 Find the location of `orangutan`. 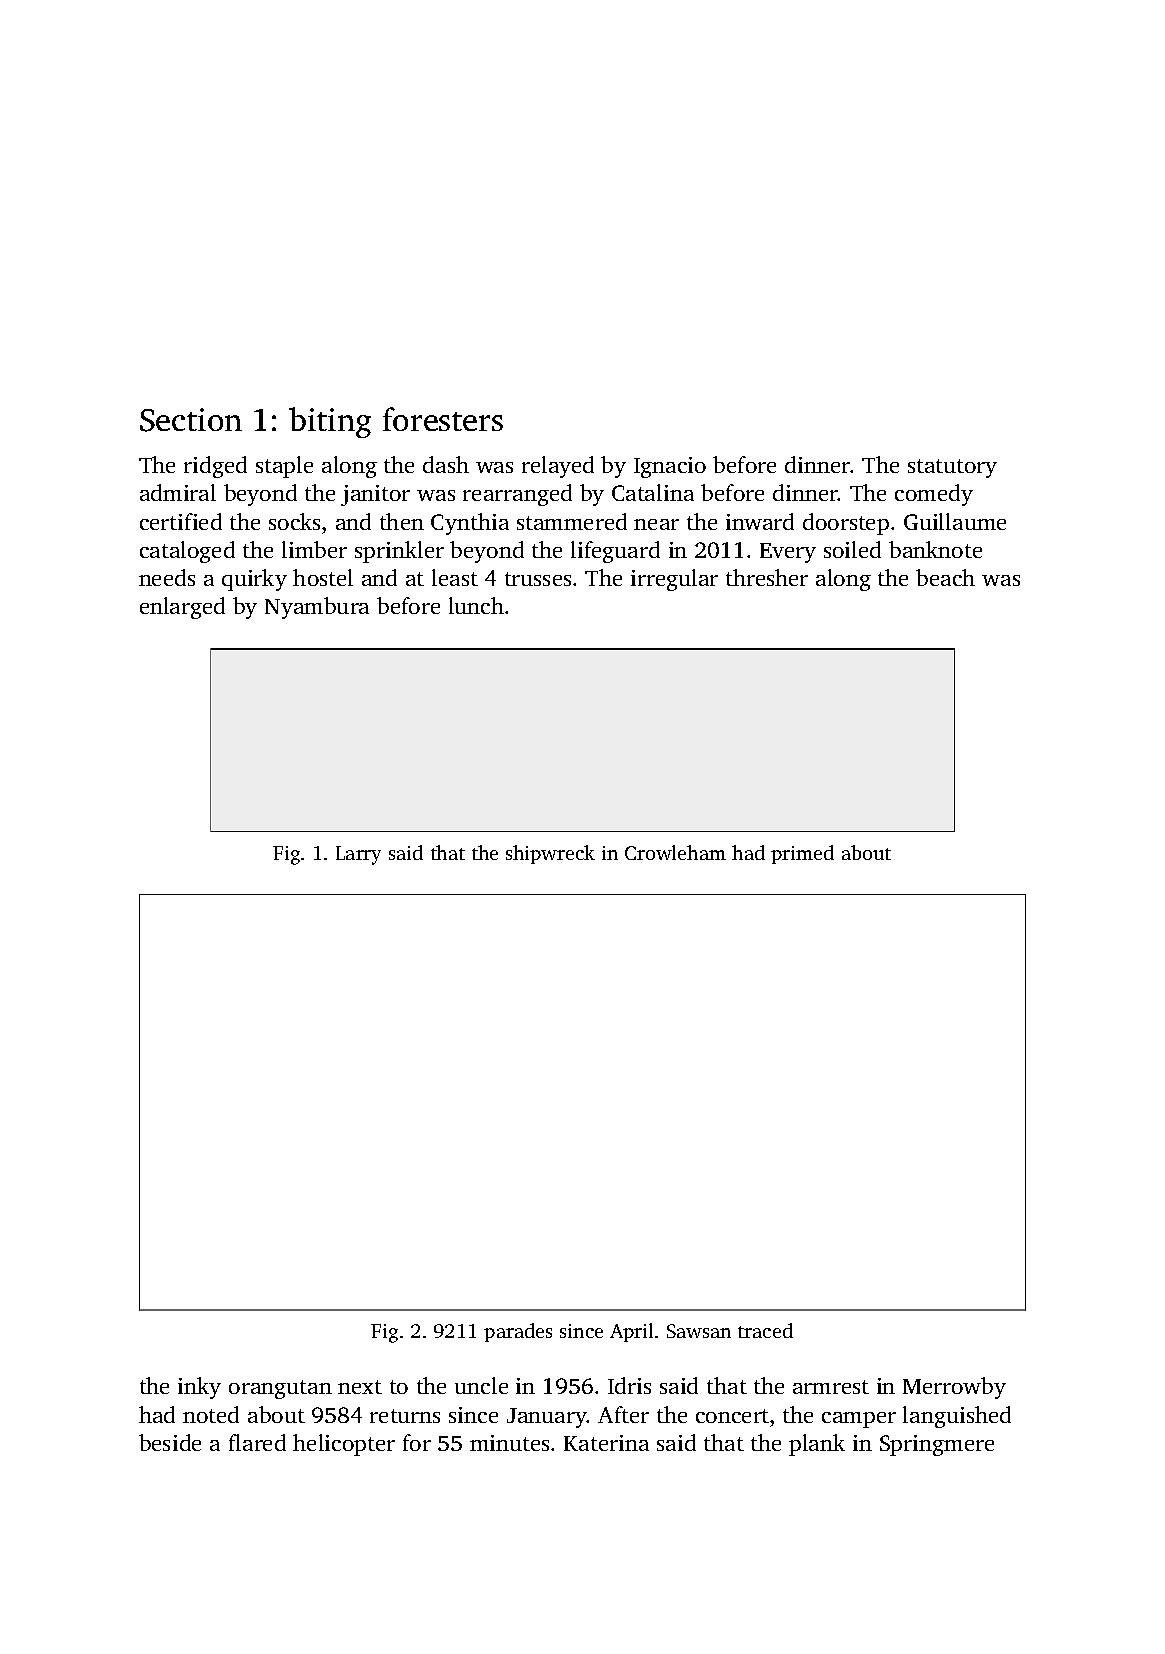

orangutan is located at coordinates (280, 1389).
